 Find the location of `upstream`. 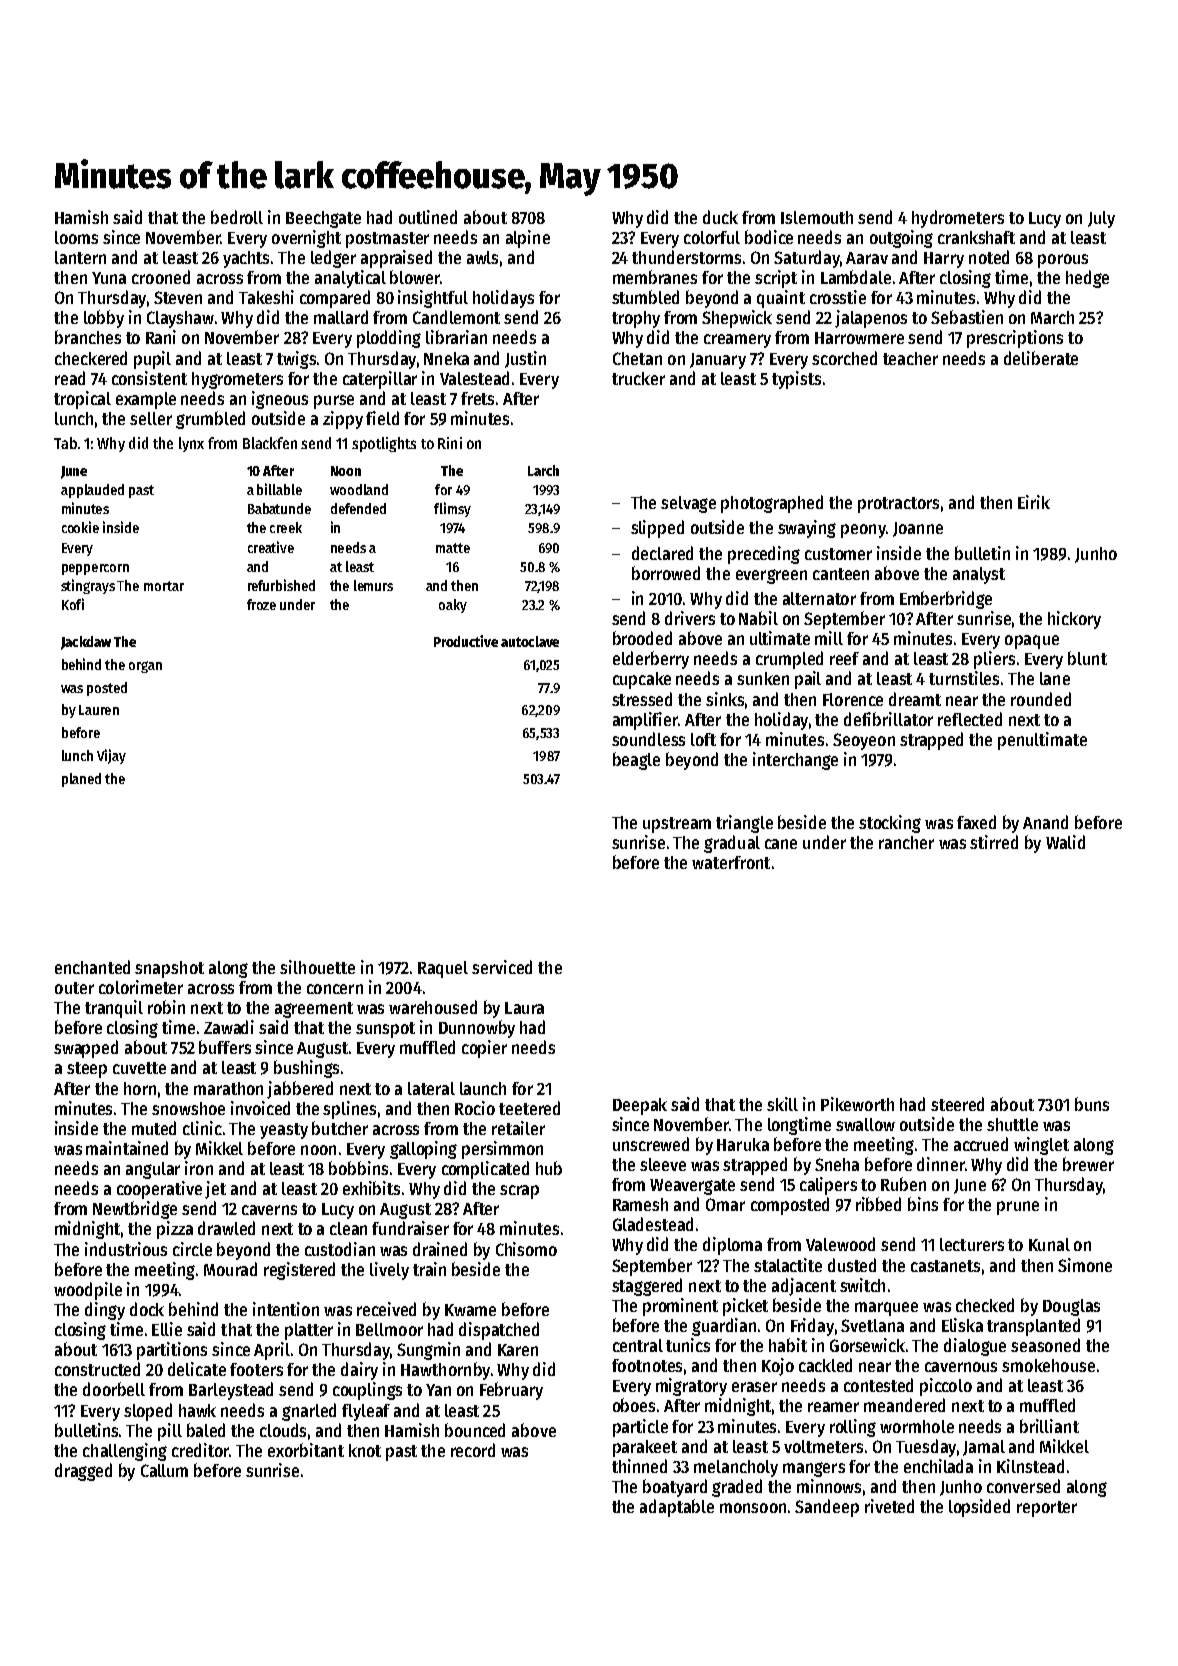

upstream is located at coordinates (677, 825).
